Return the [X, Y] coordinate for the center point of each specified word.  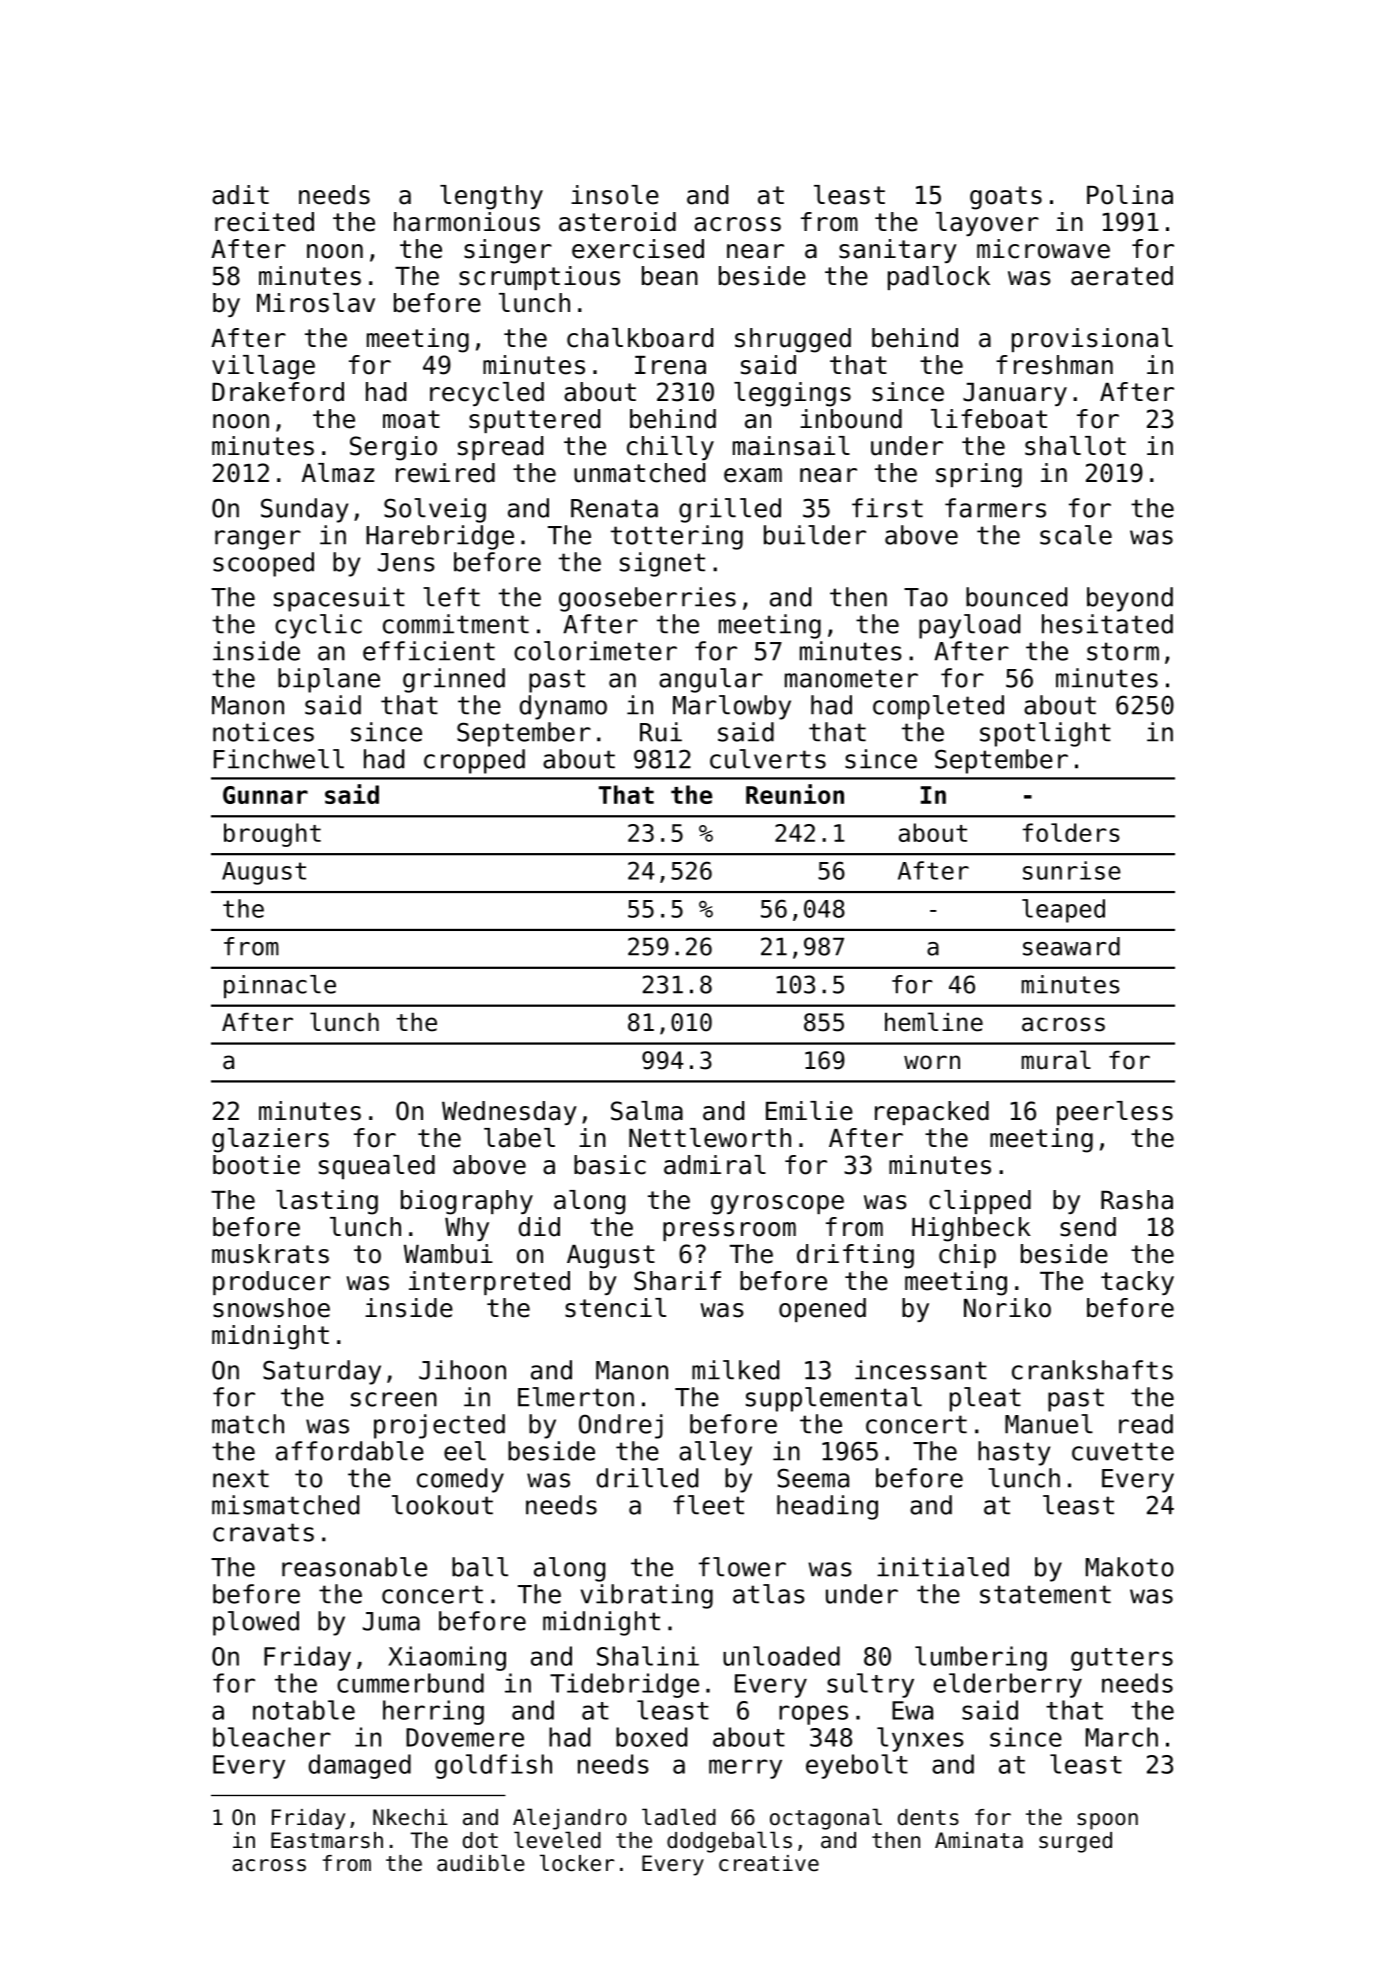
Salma [647, 1111]
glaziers [270, 1140]
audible [481, 1863]
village [263, 367]
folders [1071, 832]
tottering [677, 537]
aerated [1122, 276]
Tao [926, 597]
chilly [670, 448]
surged [1075, 1842]
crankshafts [1092, 1370]
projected [439, 1426]
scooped [263, 564]
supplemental [834, 1399]
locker [577, 1863]
